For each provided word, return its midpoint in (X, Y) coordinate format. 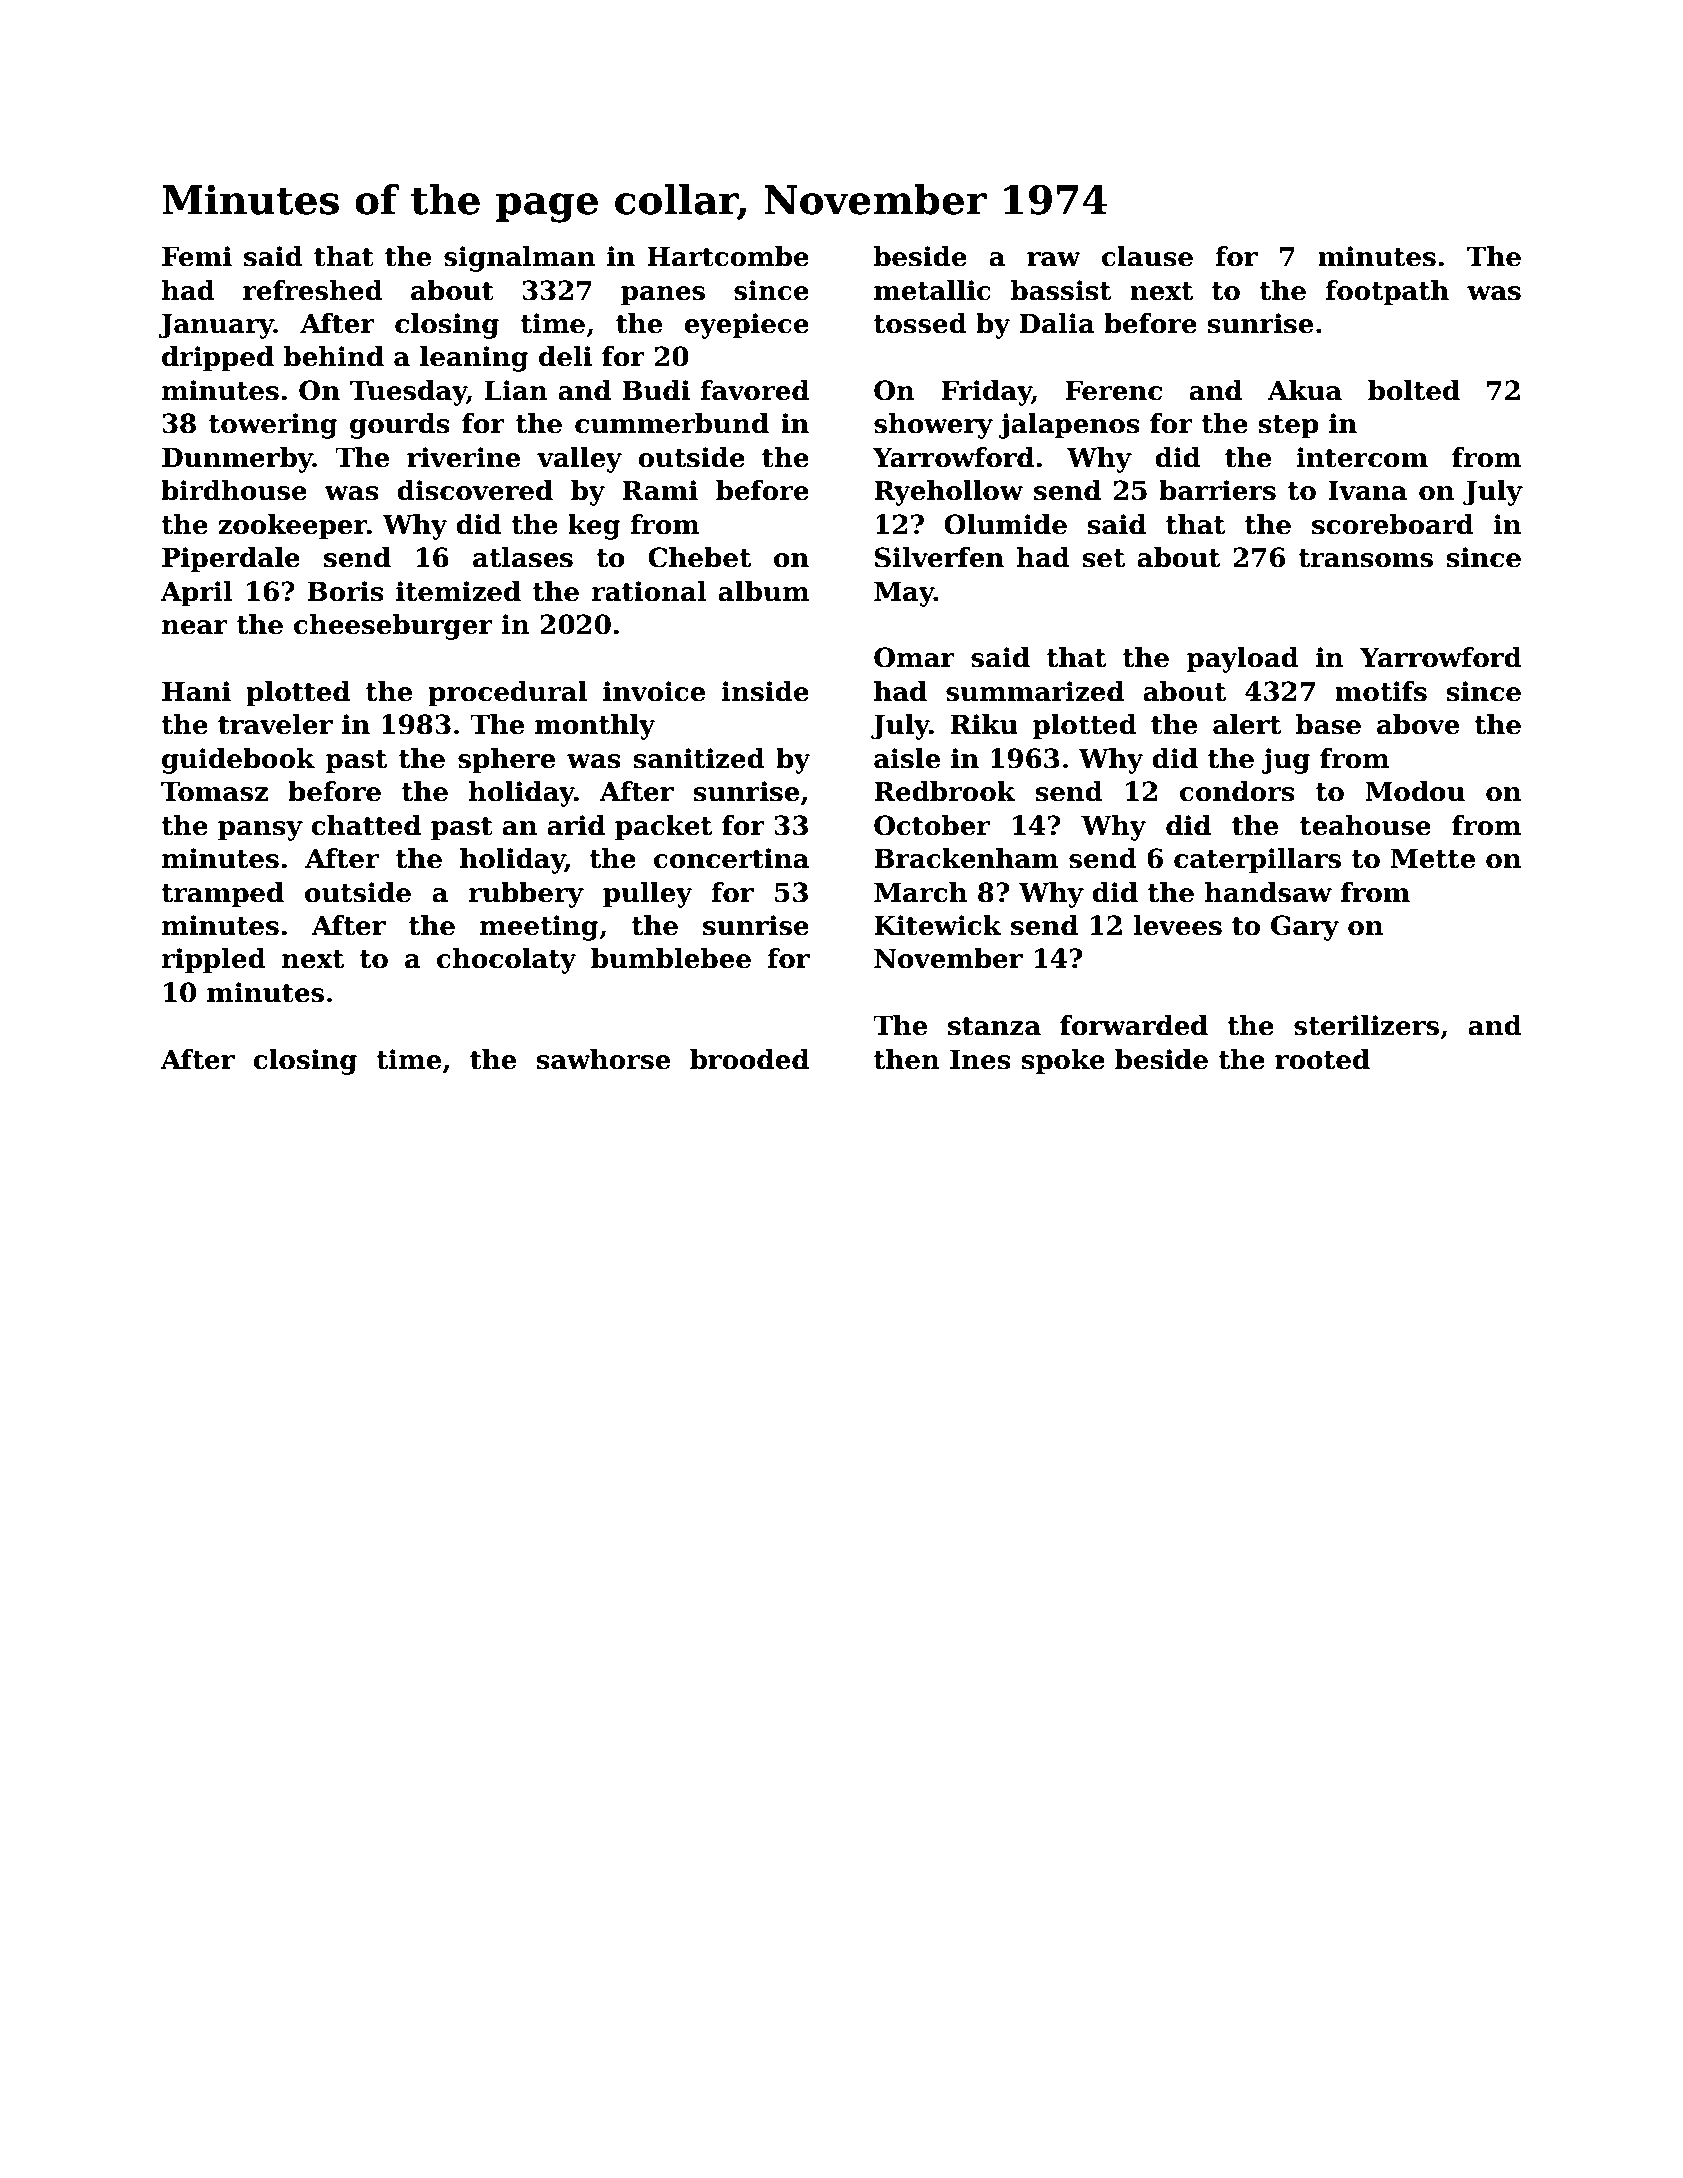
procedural (507, 694)
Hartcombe (728, 256)
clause (1147, 256)
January (216, 326)
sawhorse (603, 1059)
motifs (1381, 691)
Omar (914, 657)
